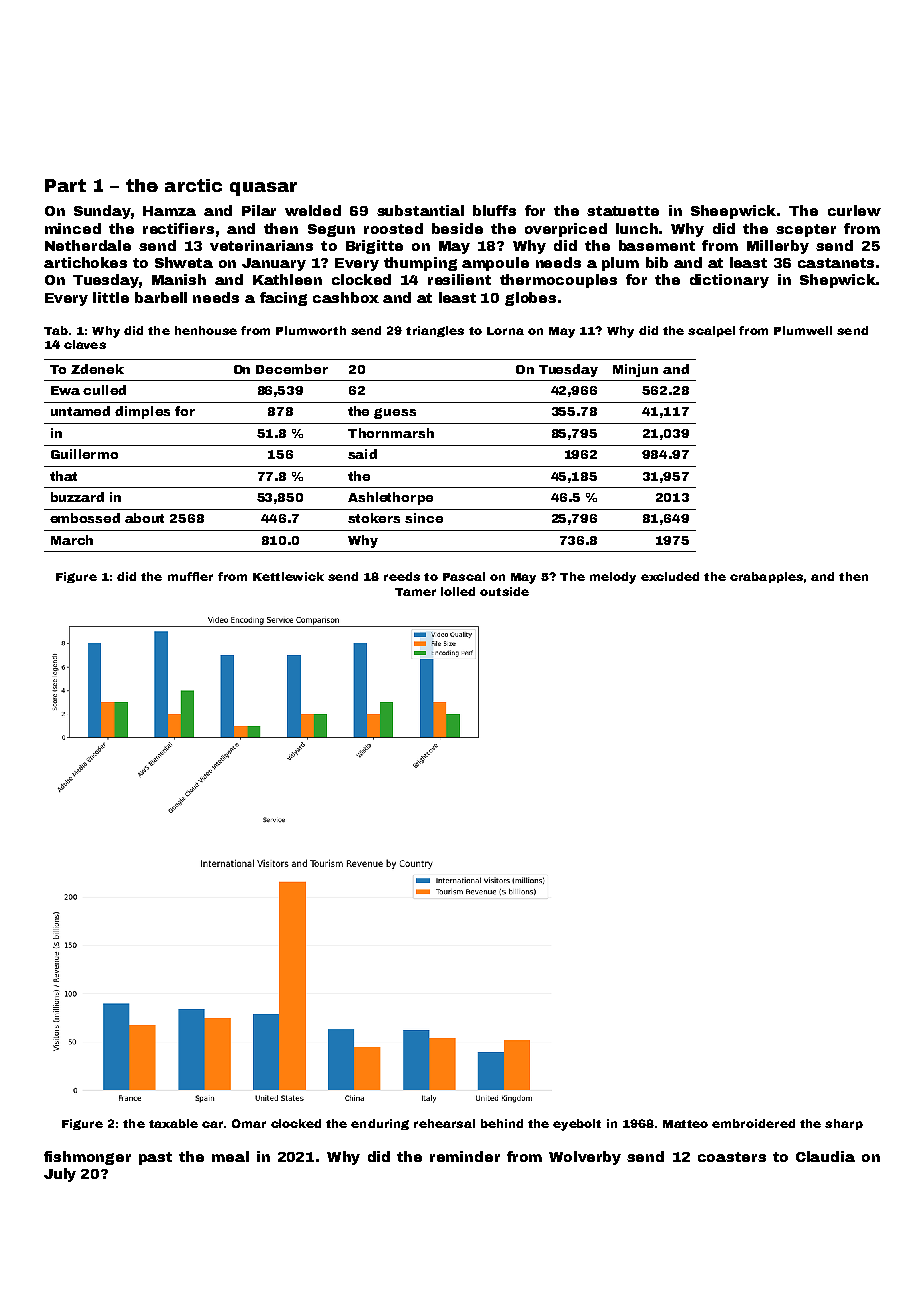  What do you see at coordinates (173, 1123) in the screenshot?
I see `taxable` at bounding box center [173, 1123].
